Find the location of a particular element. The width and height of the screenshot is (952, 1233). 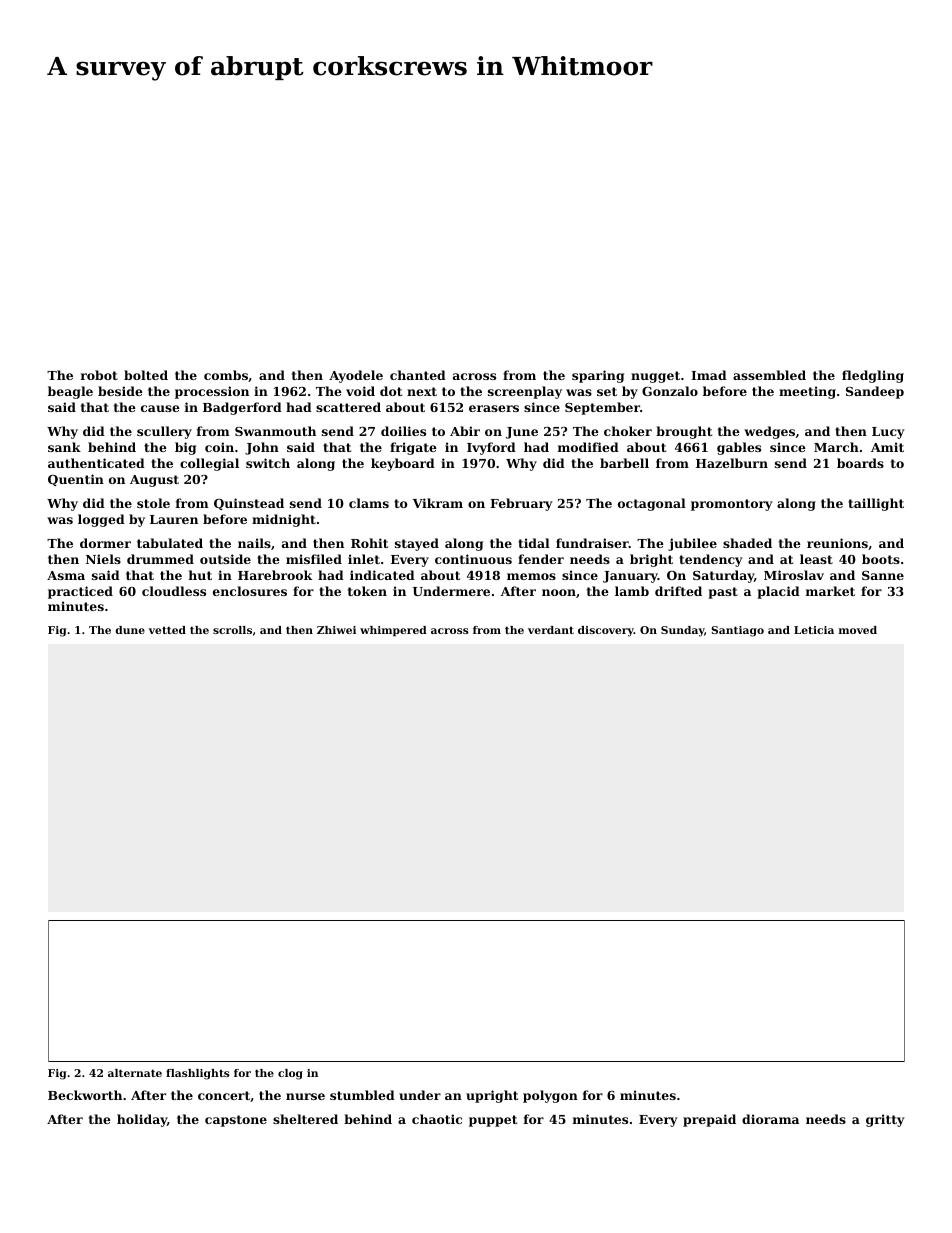

taillight is located at coordinates (876, 504).
